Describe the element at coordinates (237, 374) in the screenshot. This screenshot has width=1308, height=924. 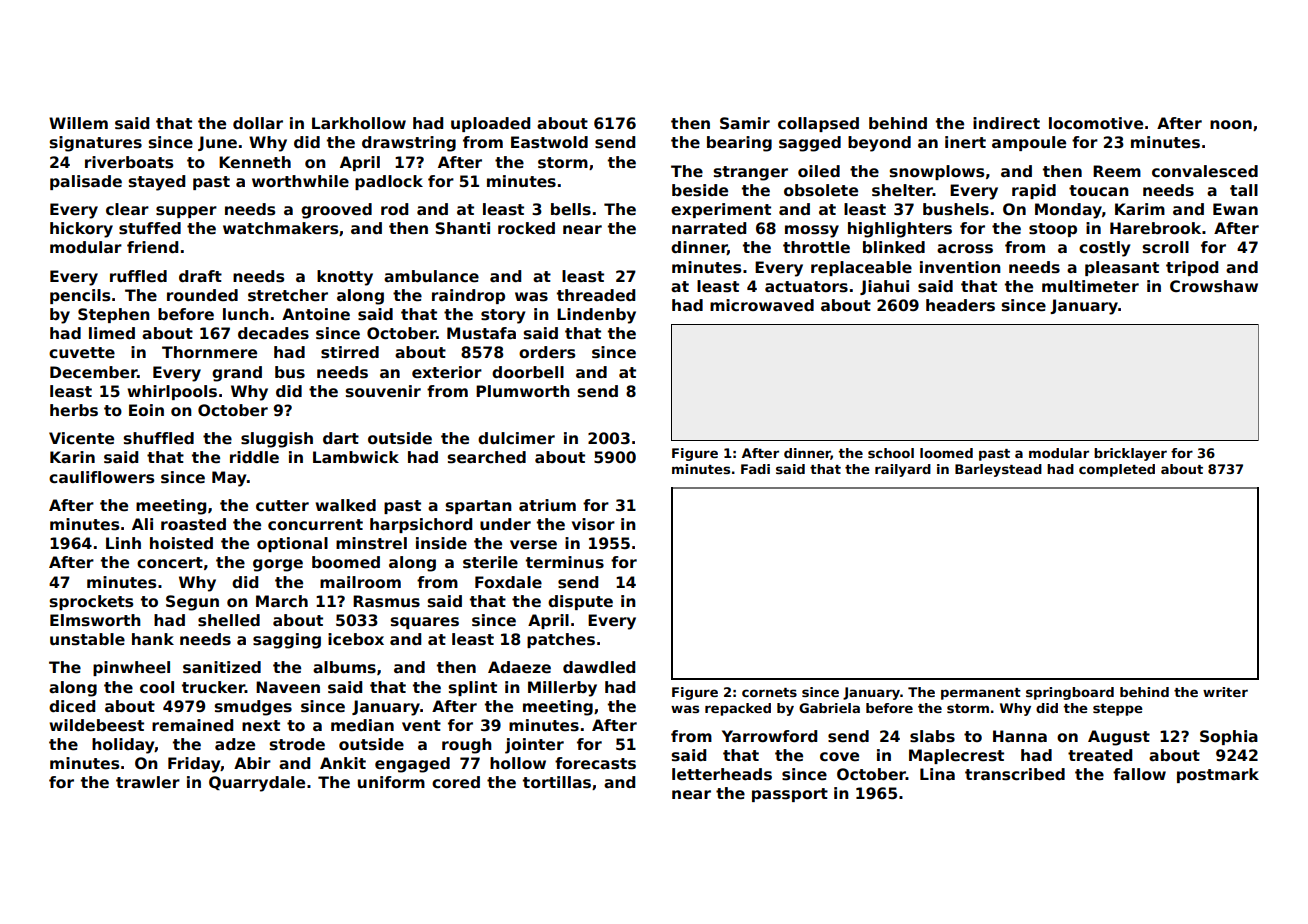
I see `grand` at that location.
